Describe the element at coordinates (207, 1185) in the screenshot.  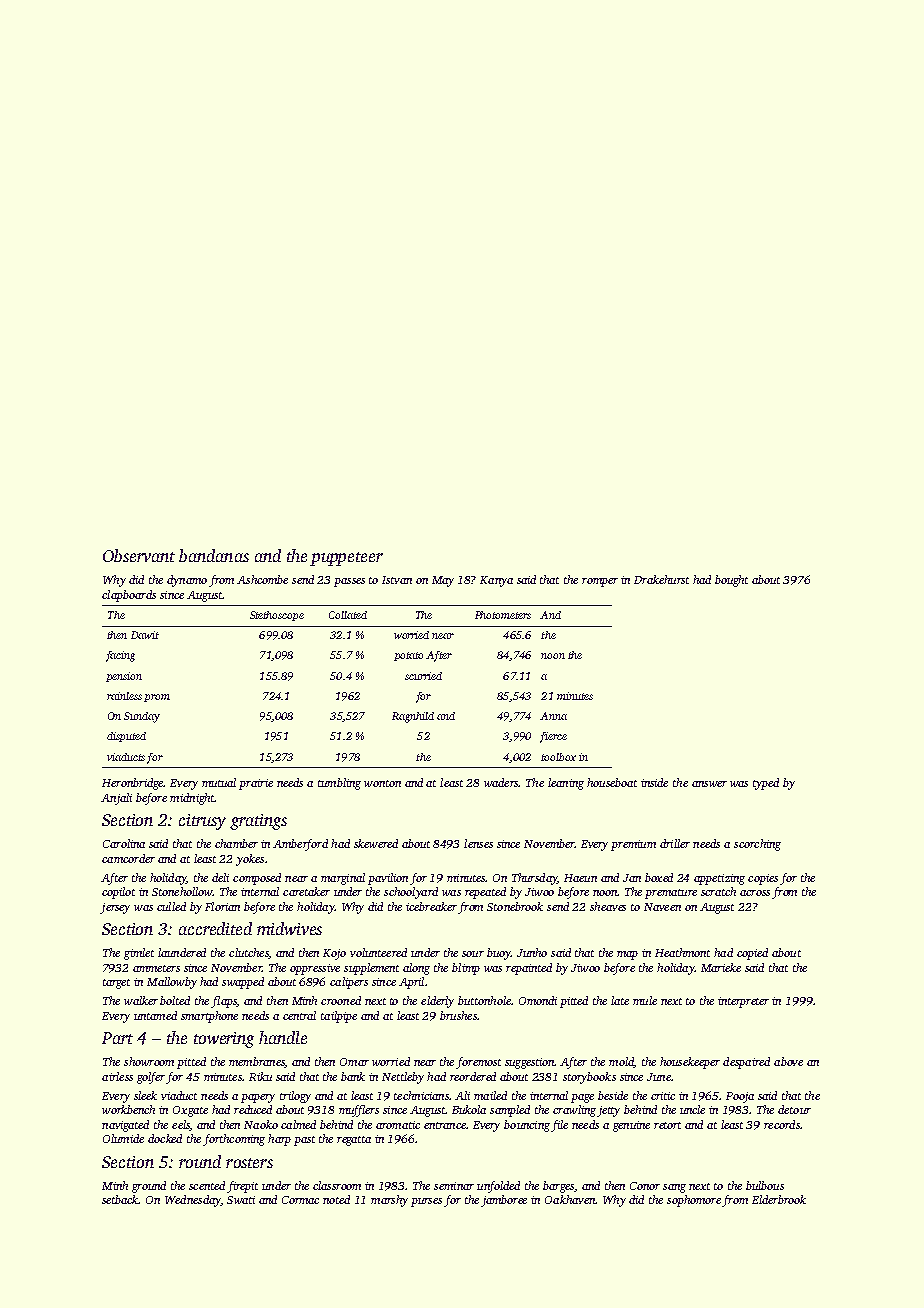
I see `scented` at that location.
